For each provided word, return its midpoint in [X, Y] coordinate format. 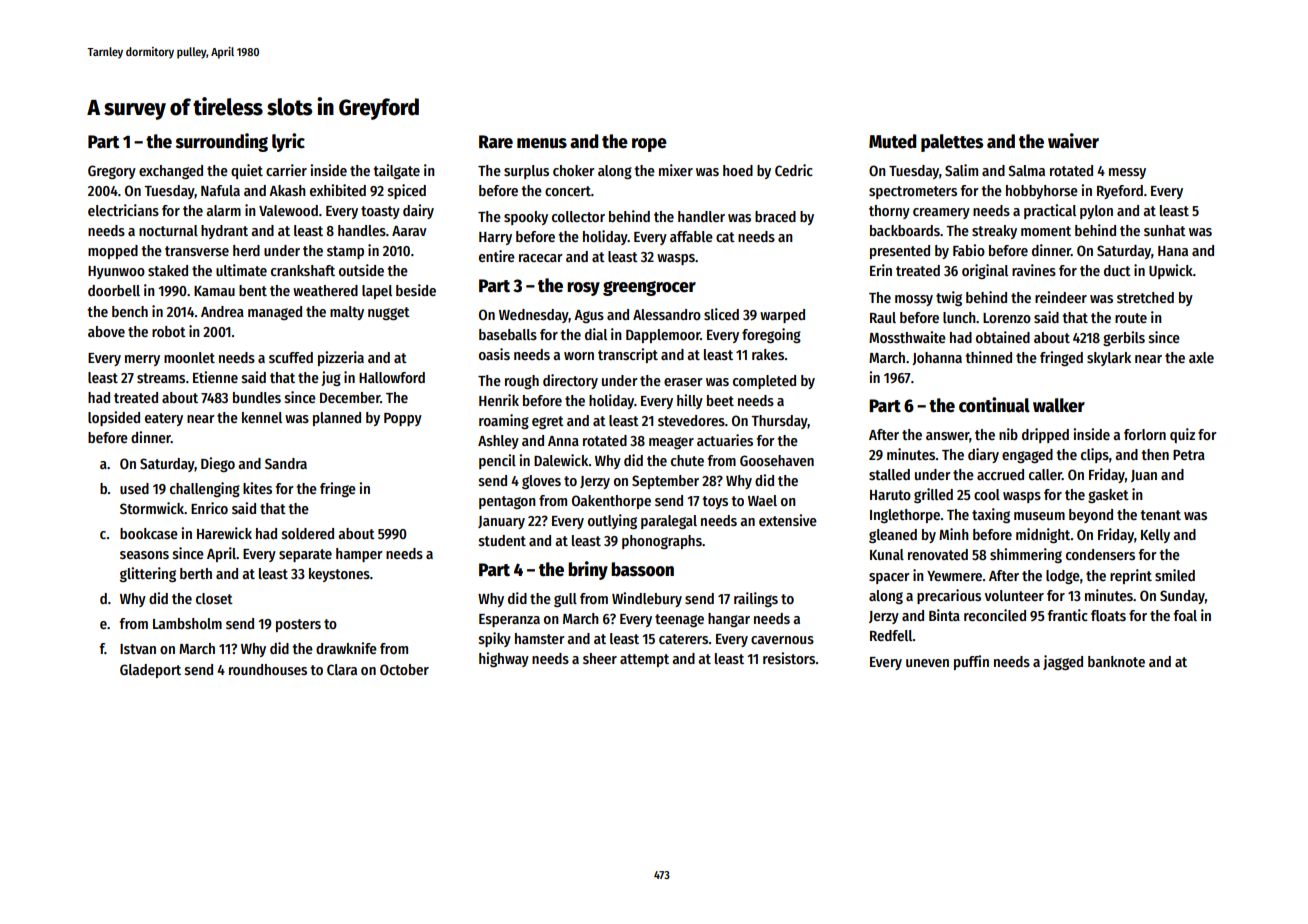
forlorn [1145, 434]
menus [542, 143]
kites [257, 488]
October [404, 669]
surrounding [222, 142]
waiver [1073, 141]
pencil [497, 461]
